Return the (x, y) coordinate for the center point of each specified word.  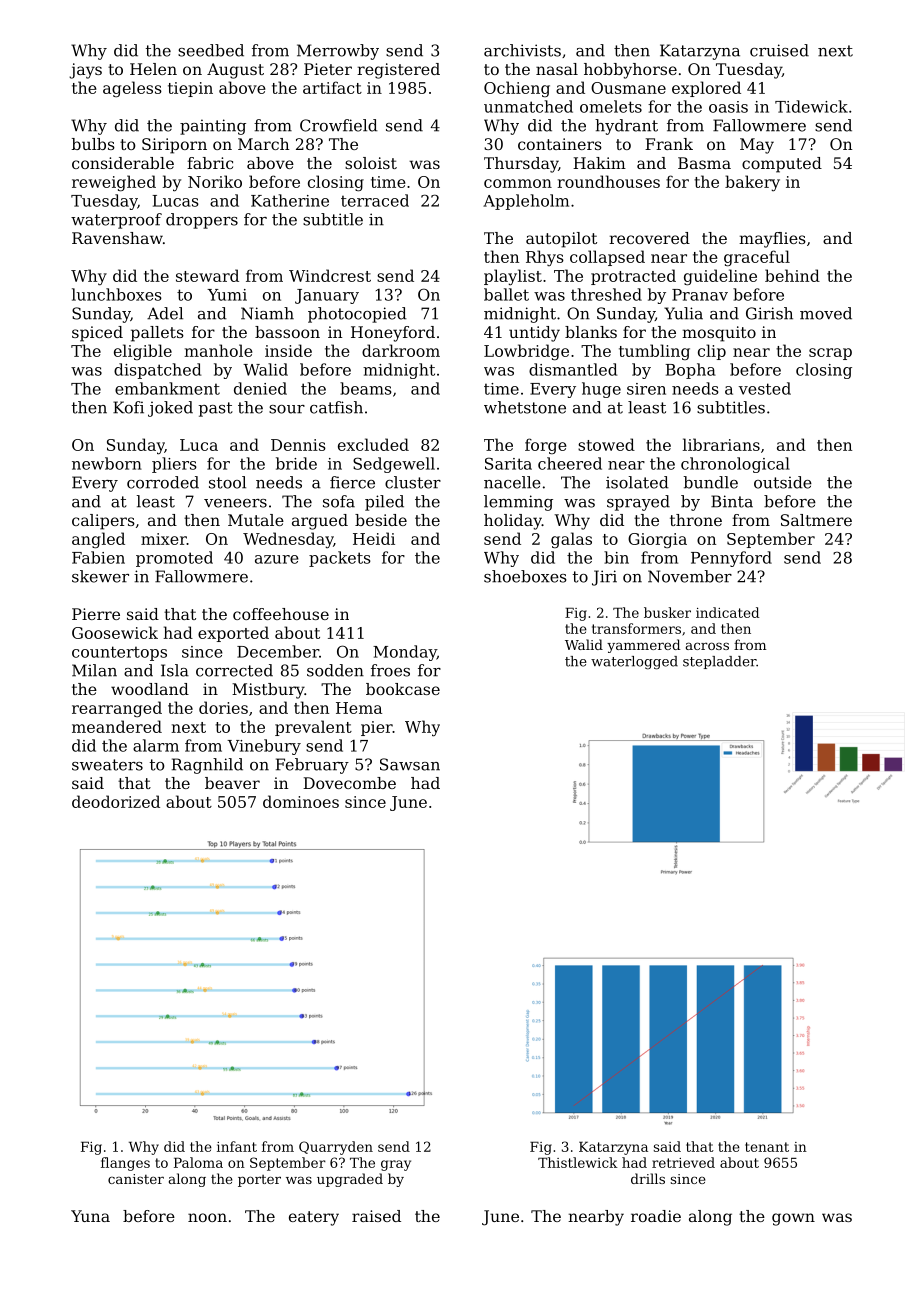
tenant (767, 1147)
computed (782, 165)
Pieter (328, 69)
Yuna (90, 1216)
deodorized (116, 801)
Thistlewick (578, 1162)
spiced (97, 334)
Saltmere (816, 520)
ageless (132, 89)
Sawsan (410, 764)
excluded (373, 444)
